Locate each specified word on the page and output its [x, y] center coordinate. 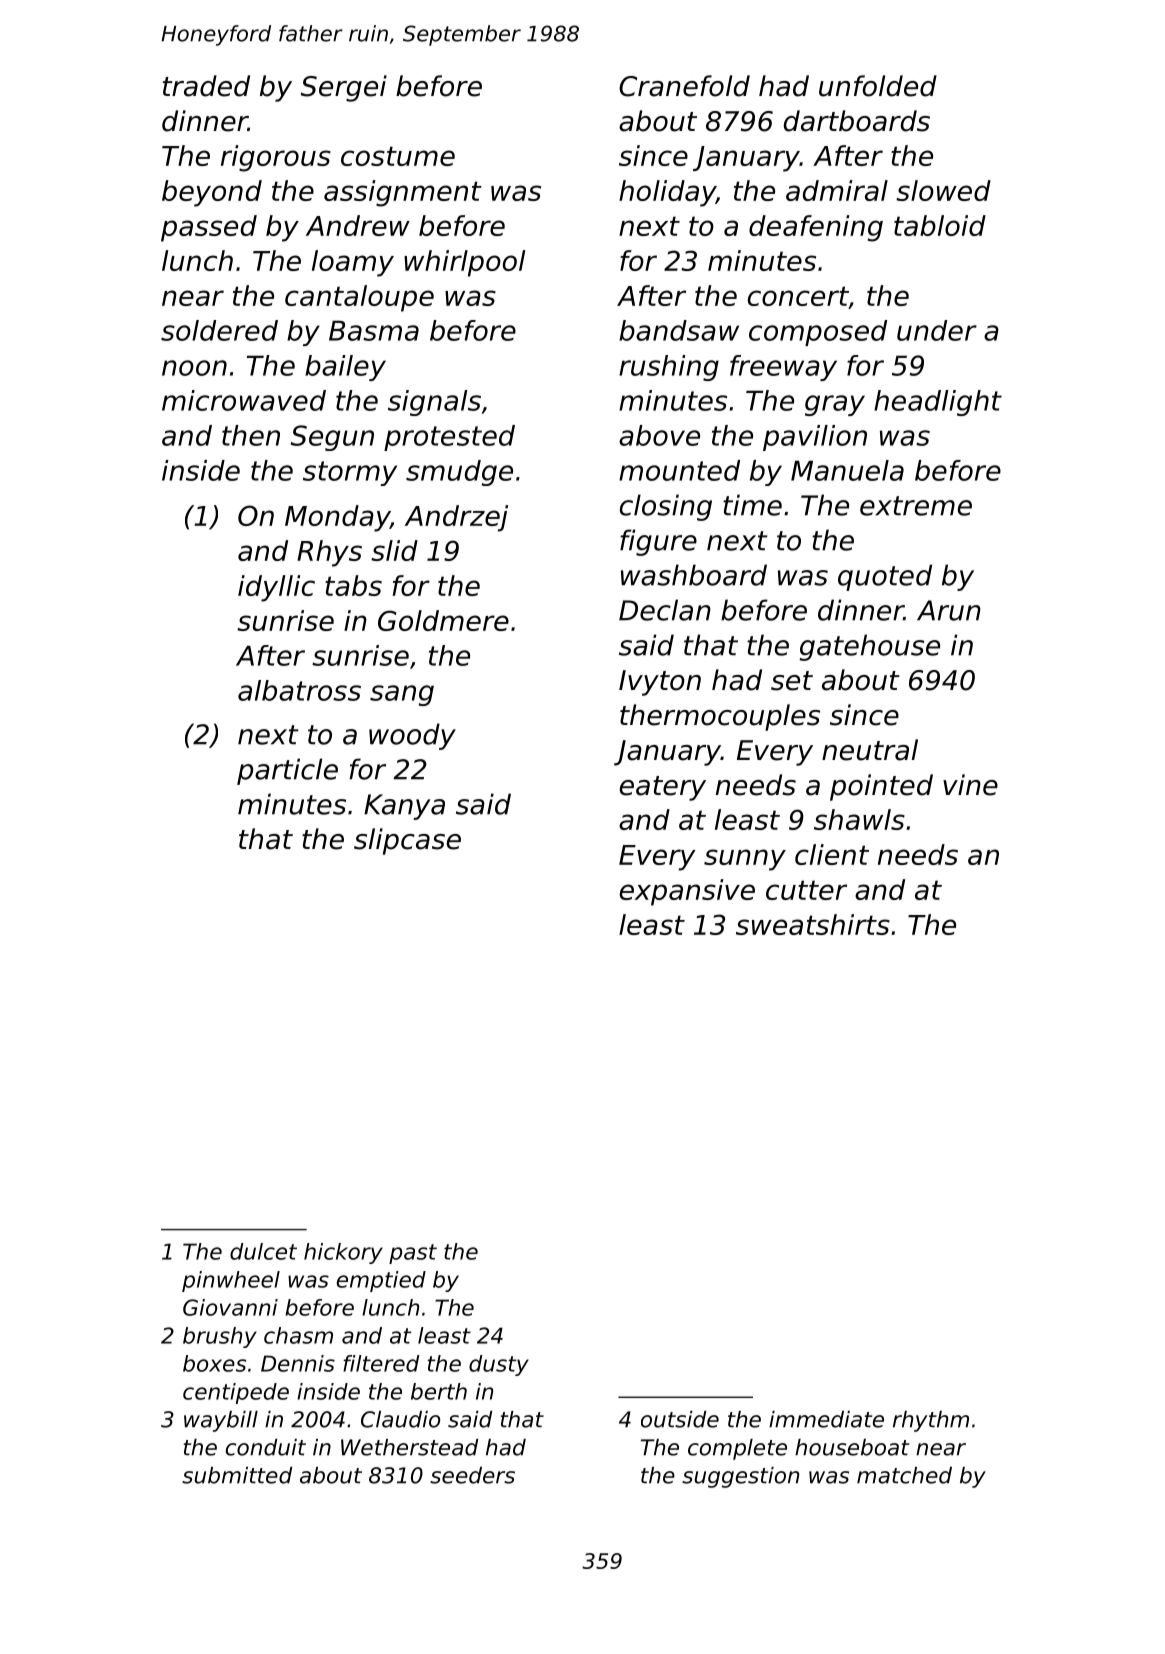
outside [680, 1419]
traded [206, 86]
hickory [343, 1253]
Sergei [344, 88]
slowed [943, 190]
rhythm [931, 1421]
